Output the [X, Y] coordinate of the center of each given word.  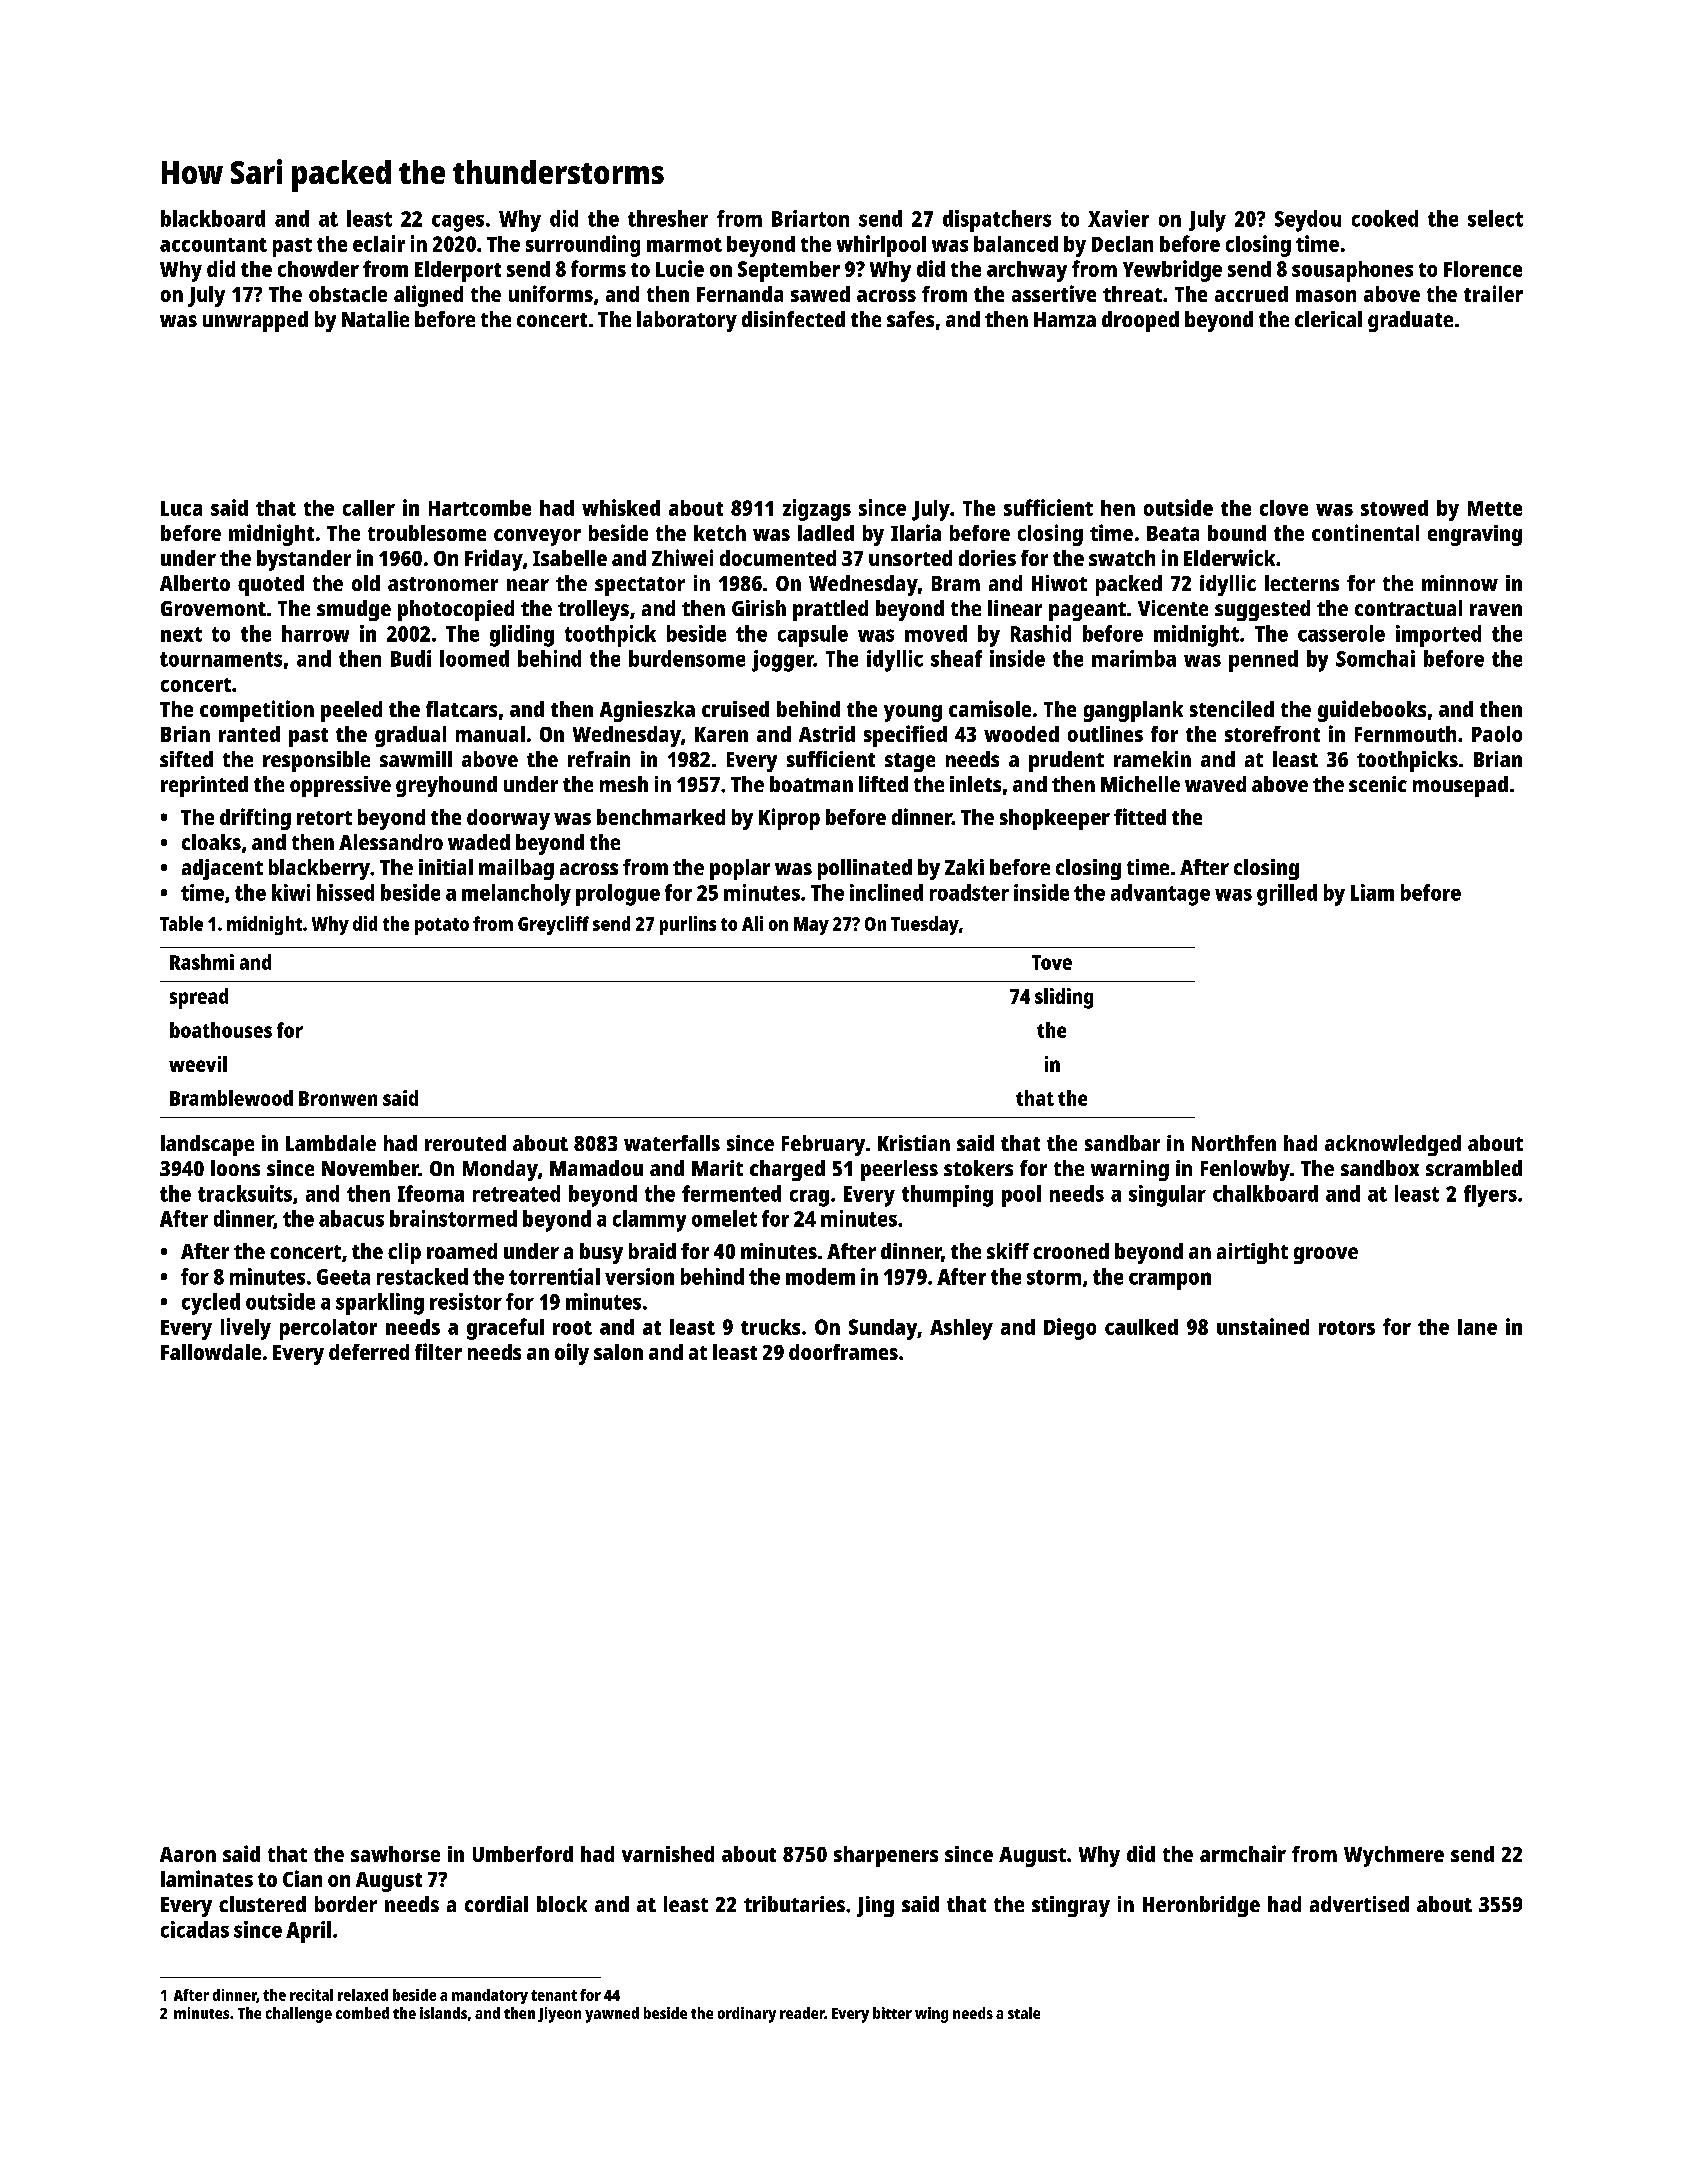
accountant [213, 245]
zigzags [817, 510]
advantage [1160, 895]
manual [490, 734]
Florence [1483, 269]
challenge [299, 2015]
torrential [554, 1276]
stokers [978, 1168]
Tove [1052, 962]
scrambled [1474, 1168]
